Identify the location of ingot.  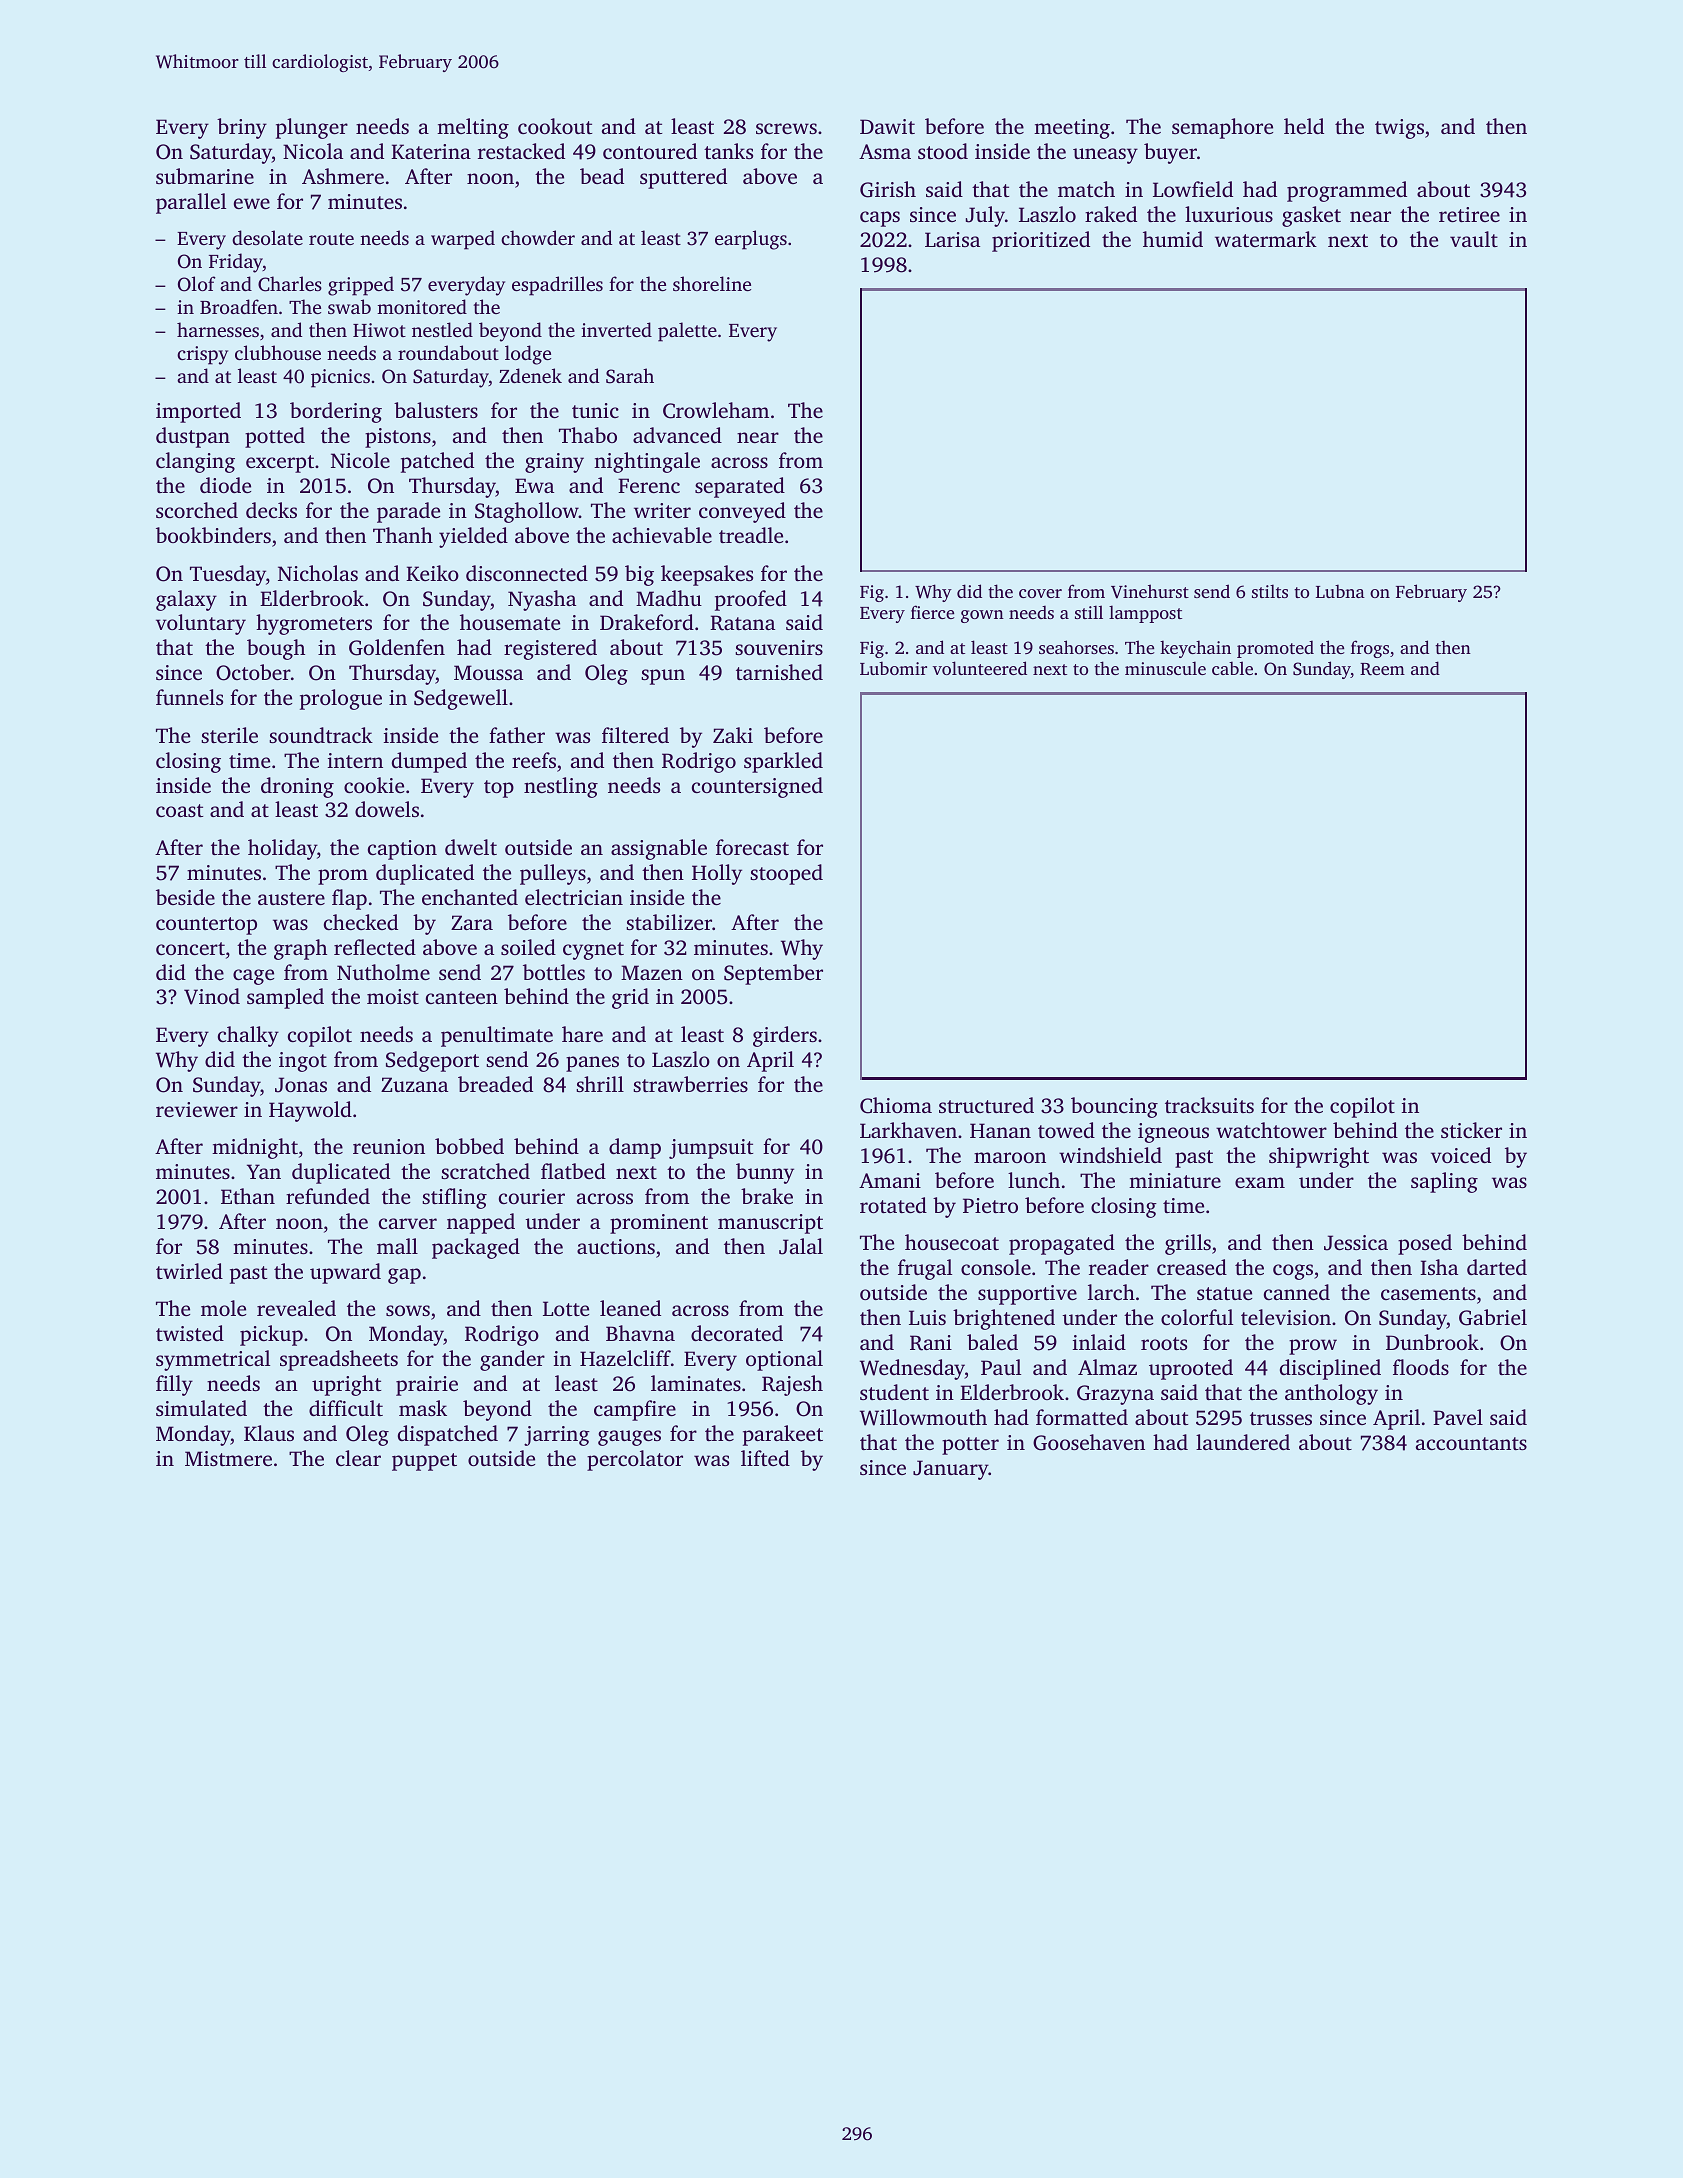
(303, 1062).
